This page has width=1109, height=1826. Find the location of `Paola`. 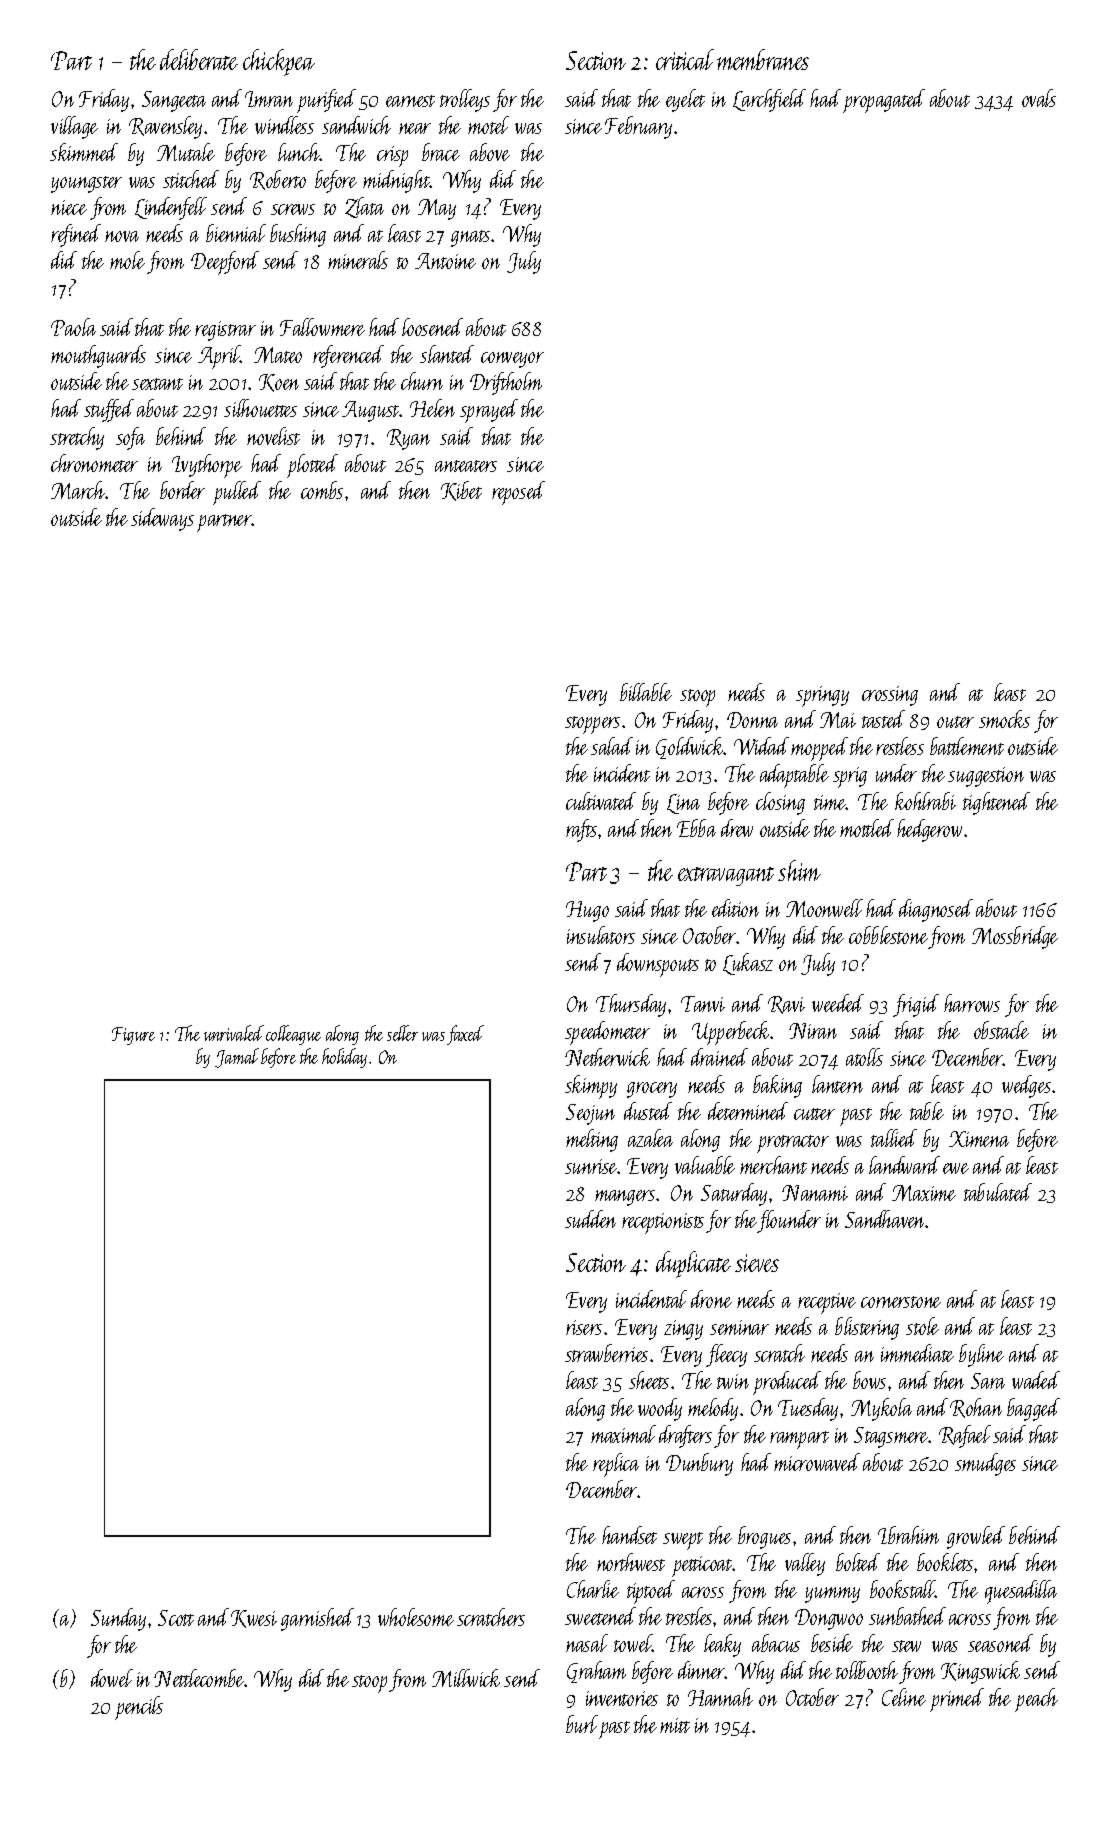

Paola is located at coordinates (73, 327).
